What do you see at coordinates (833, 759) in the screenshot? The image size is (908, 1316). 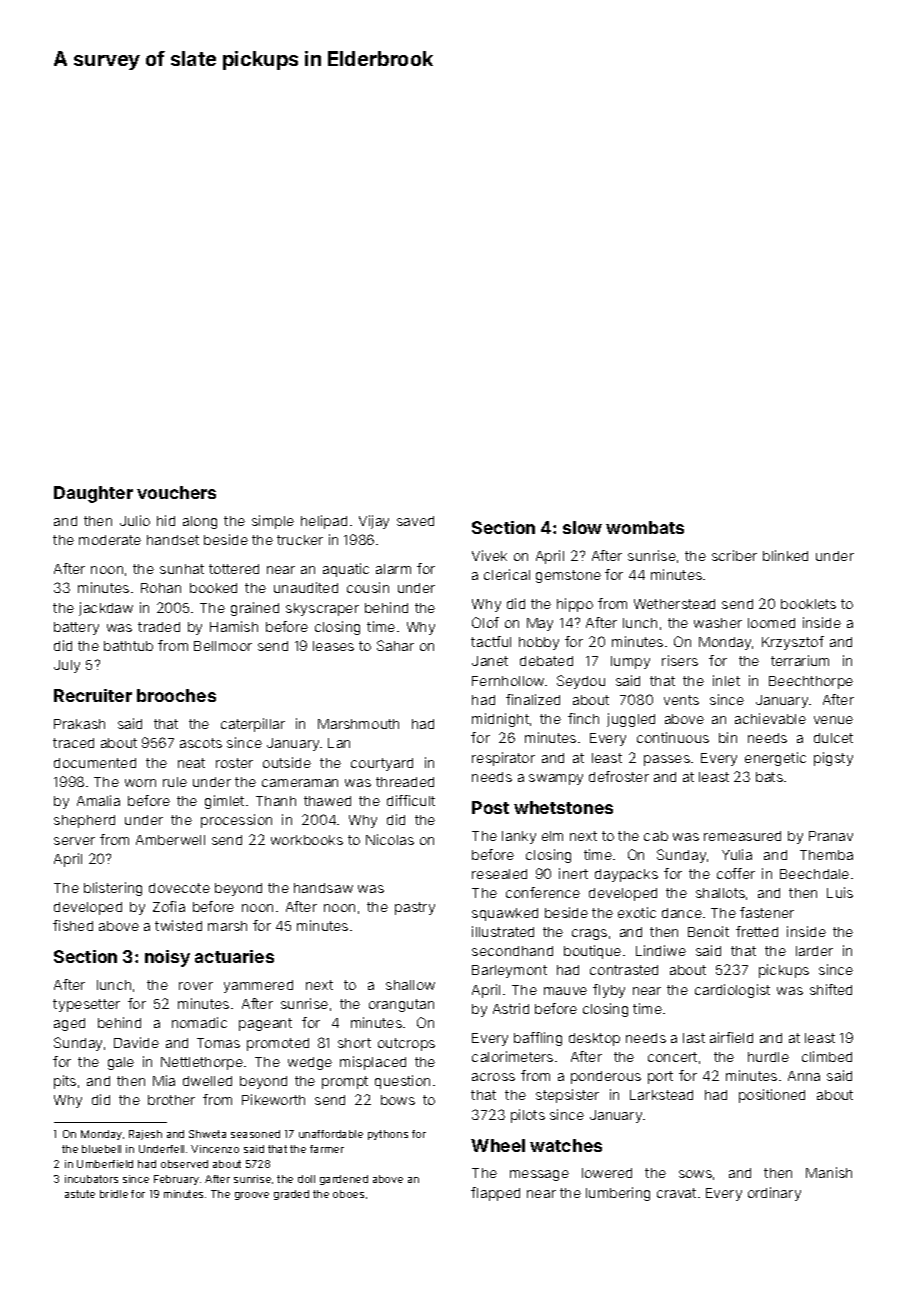 I see `pigsty` at bounding box center [833, 759].
